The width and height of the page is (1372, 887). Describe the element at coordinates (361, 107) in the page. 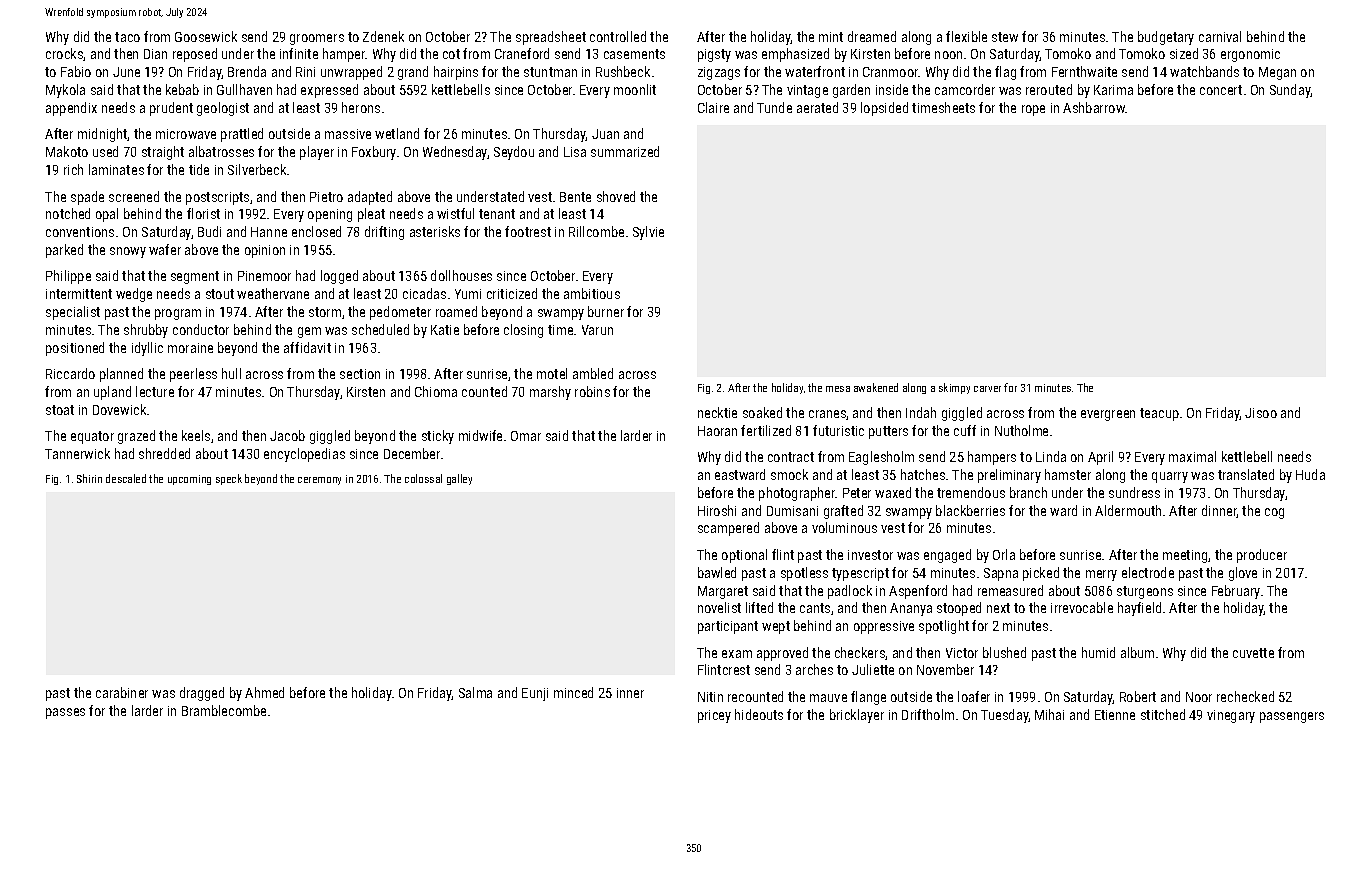

I see `herons` at that location.
